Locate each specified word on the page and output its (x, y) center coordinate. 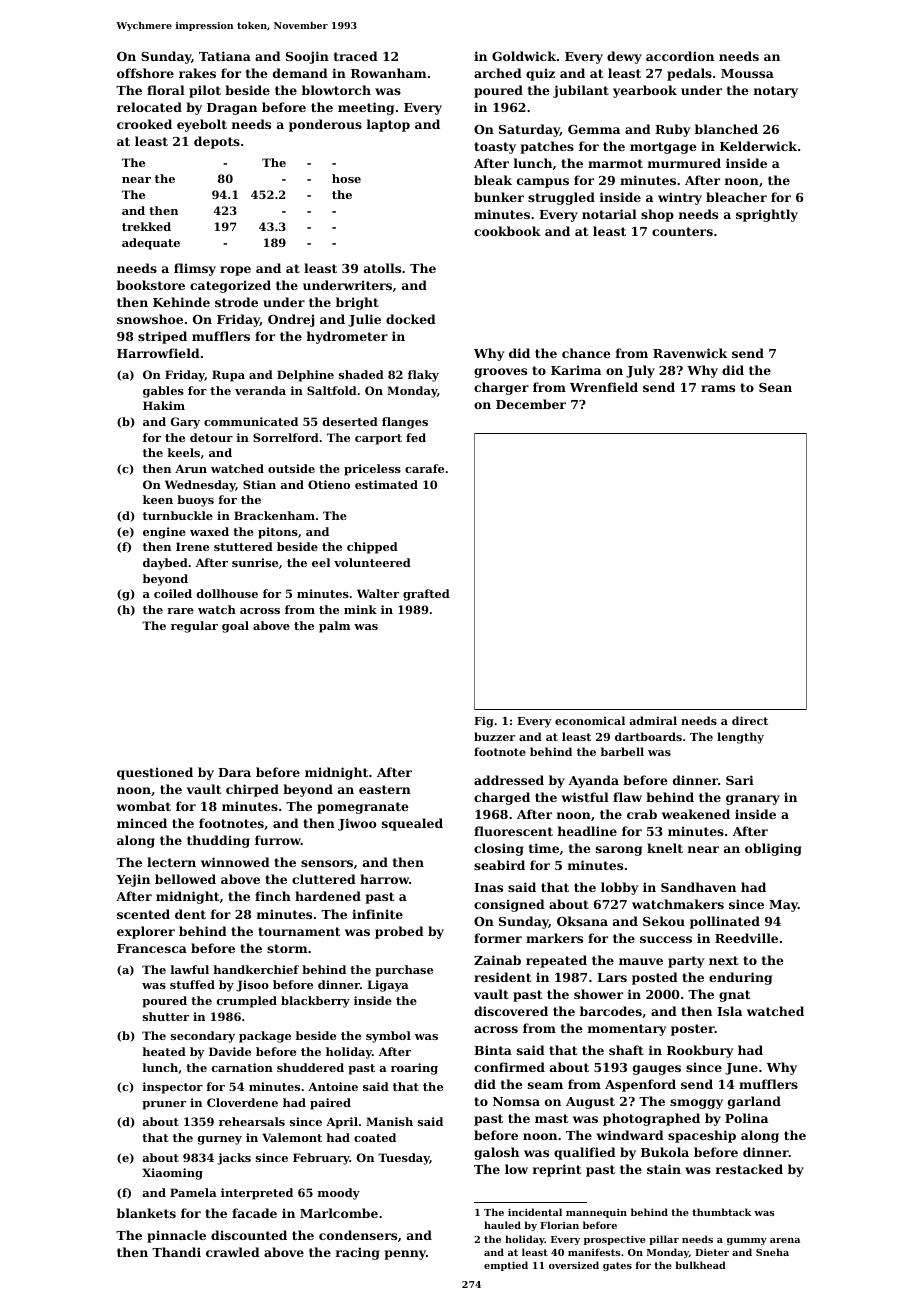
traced (356, 56)
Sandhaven (698, 887)
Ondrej (291, 320)
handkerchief (256, 969)
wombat (143, 806)
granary (753, 800)
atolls (382, 268)
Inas (488, 887)
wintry (680, 198)
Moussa (747, 73)
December (531, 404)
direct (750, 720)
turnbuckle (178, 515)
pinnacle (176, 1236)
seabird (499, 865)
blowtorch (336, 90)
